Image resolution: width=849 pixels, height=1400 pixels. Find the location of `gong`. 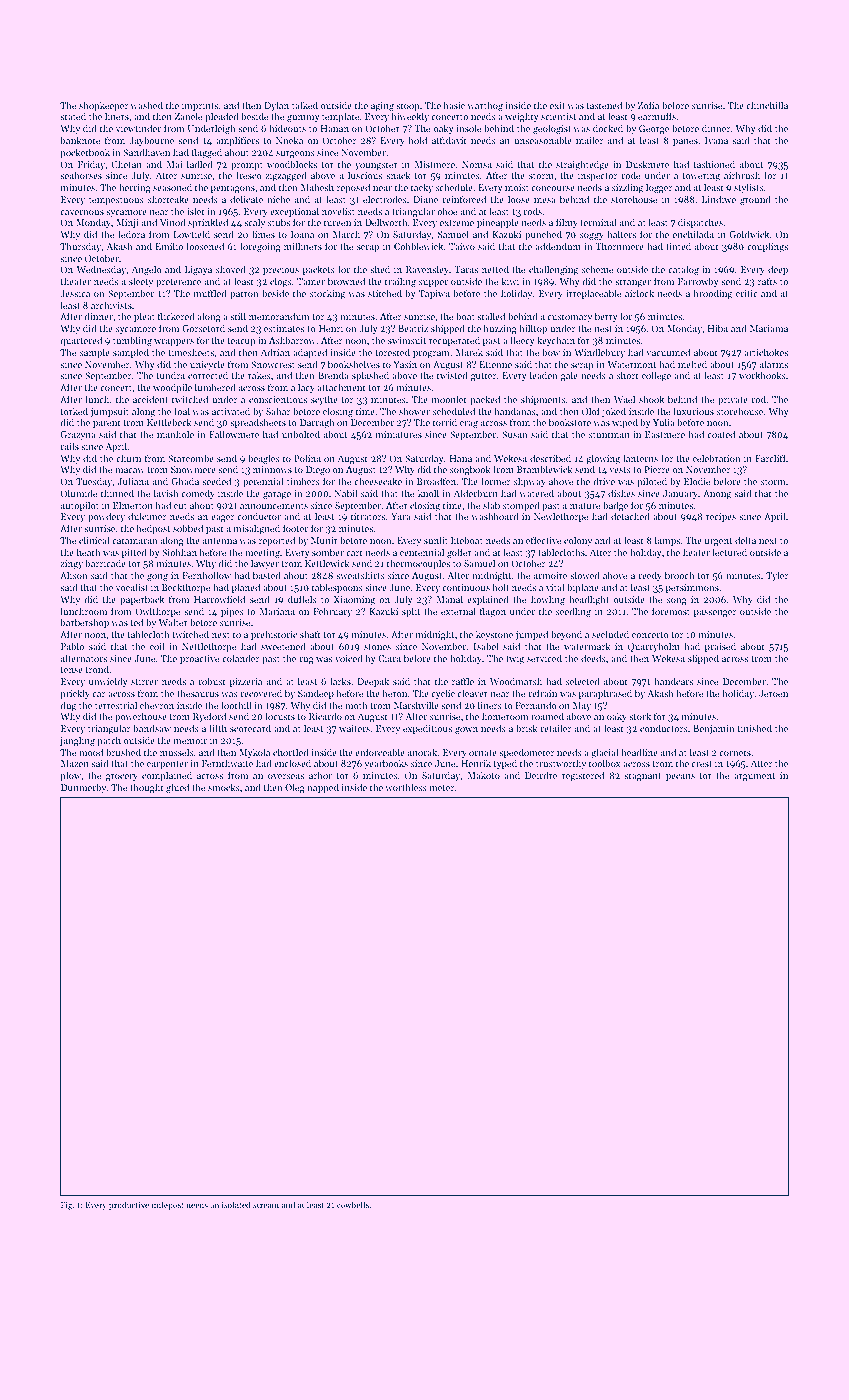

gong is located at coordinates (157, 577).
